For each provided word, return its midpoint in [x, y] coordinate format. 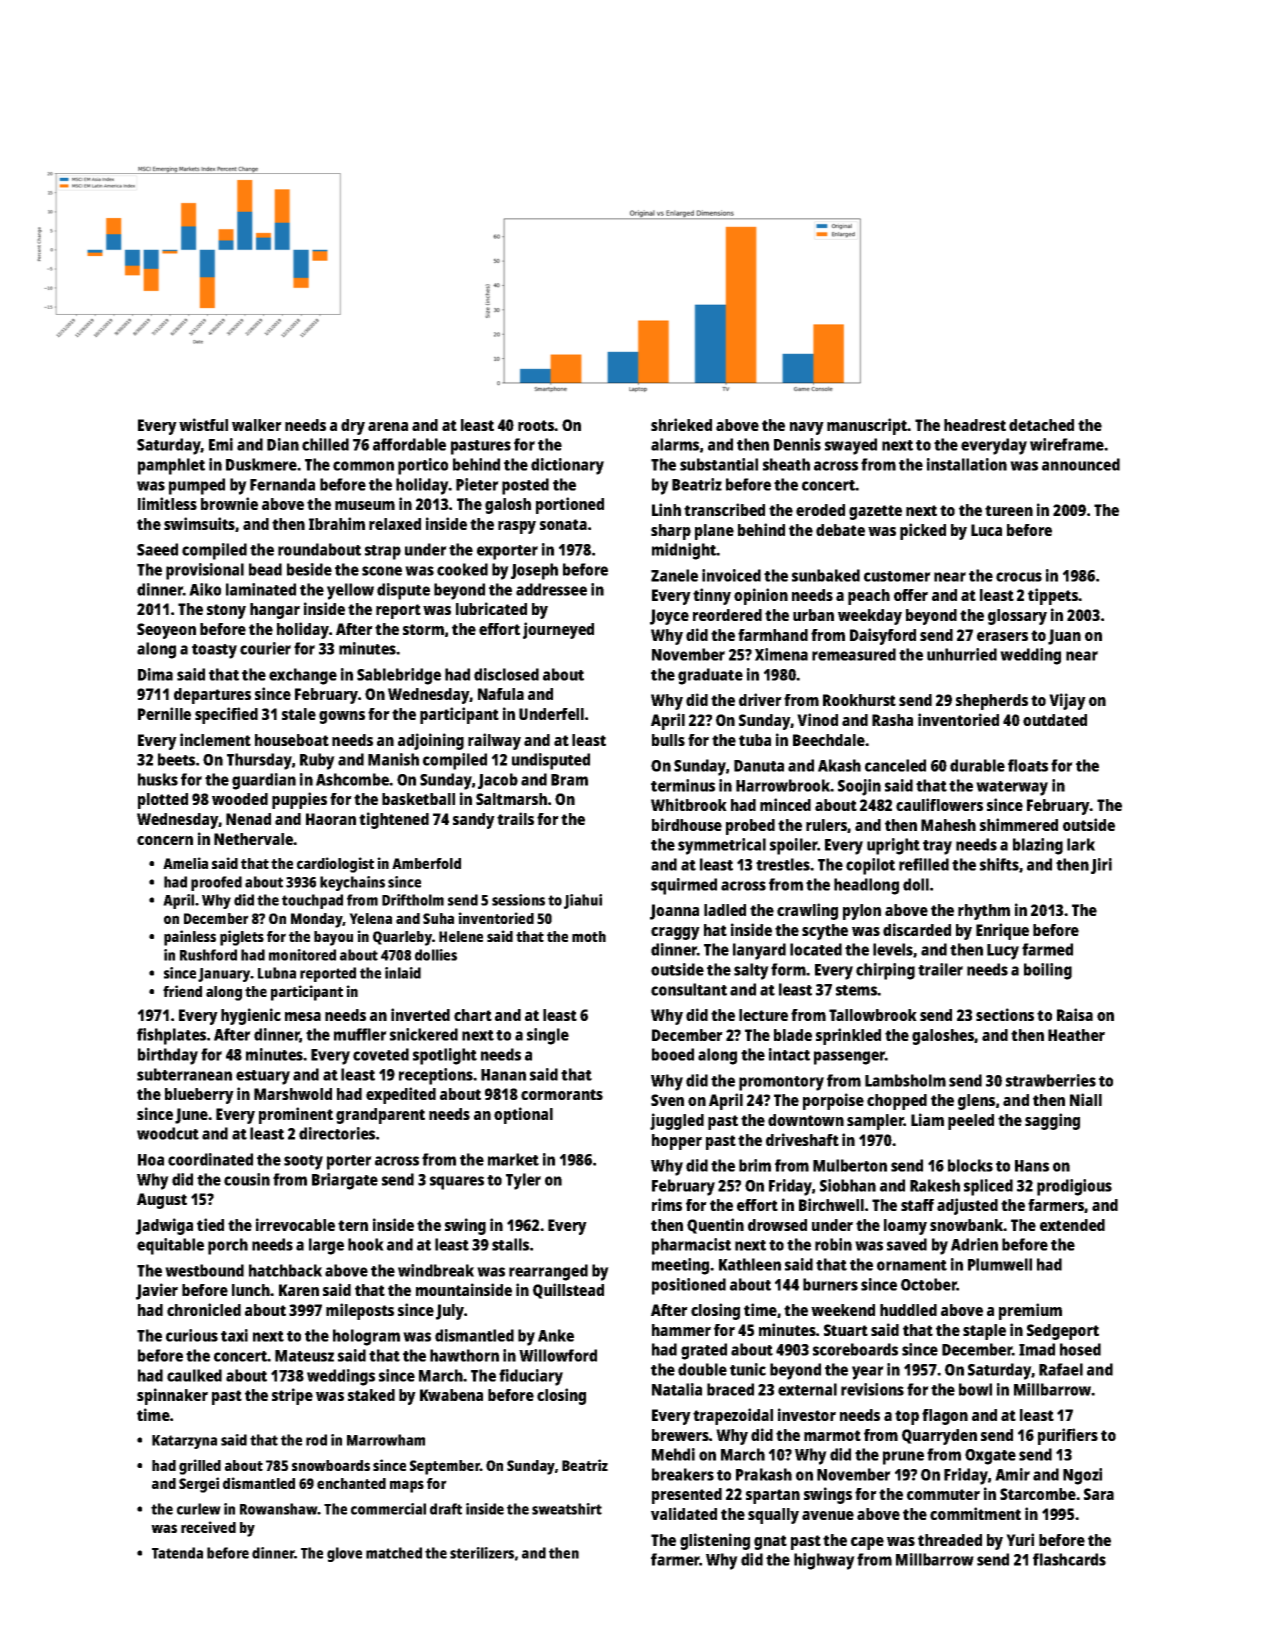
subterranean [184, 1074]
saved [907, 1244]
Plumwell [1000, 1264]
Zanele [674, 575]
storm [423, 629]
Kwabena [451, 1395]
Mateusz [304, 1356]
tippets [1053, 596]
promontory [781, 1083]
